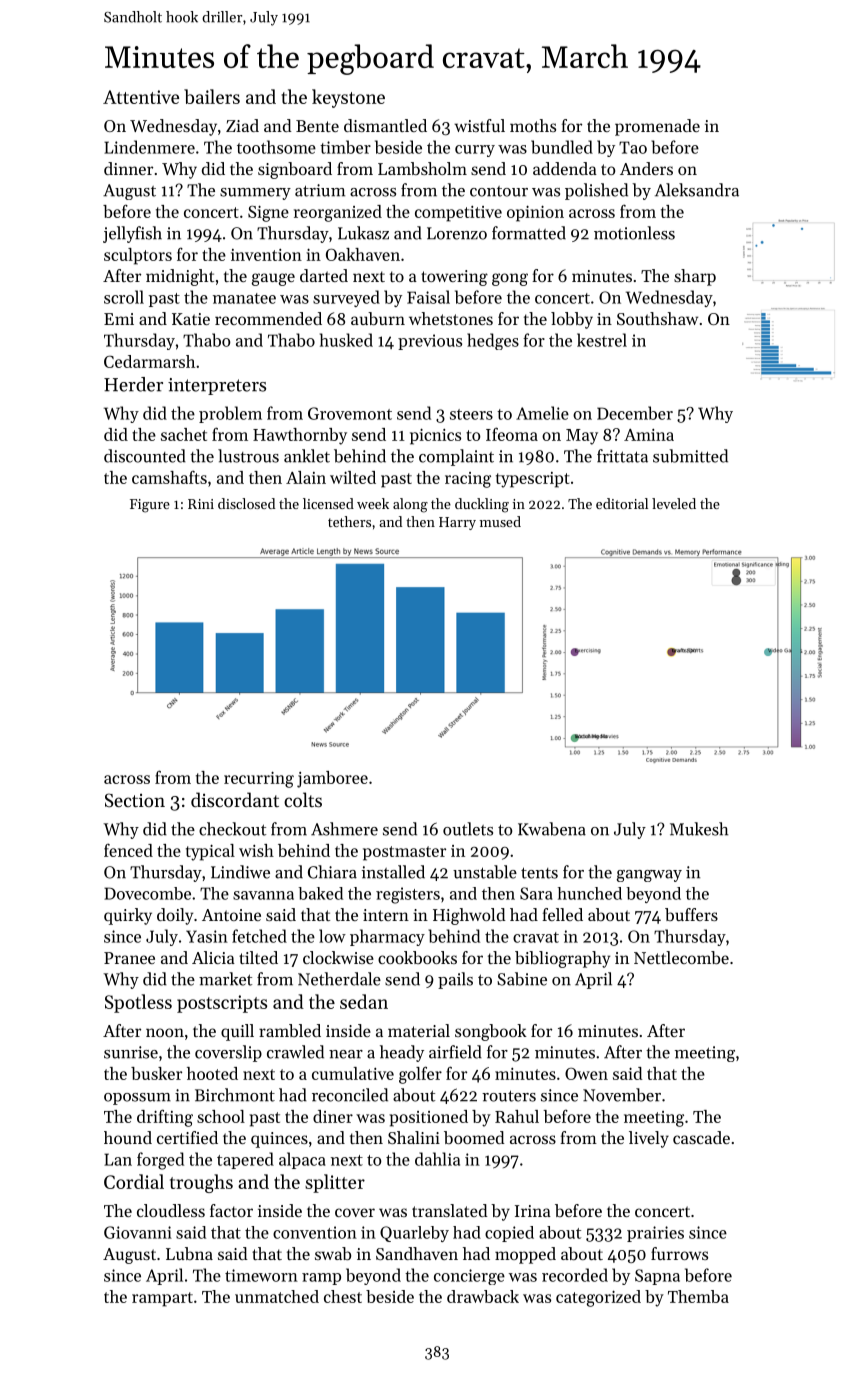  I want to click on bundled, so click(562, 147).
